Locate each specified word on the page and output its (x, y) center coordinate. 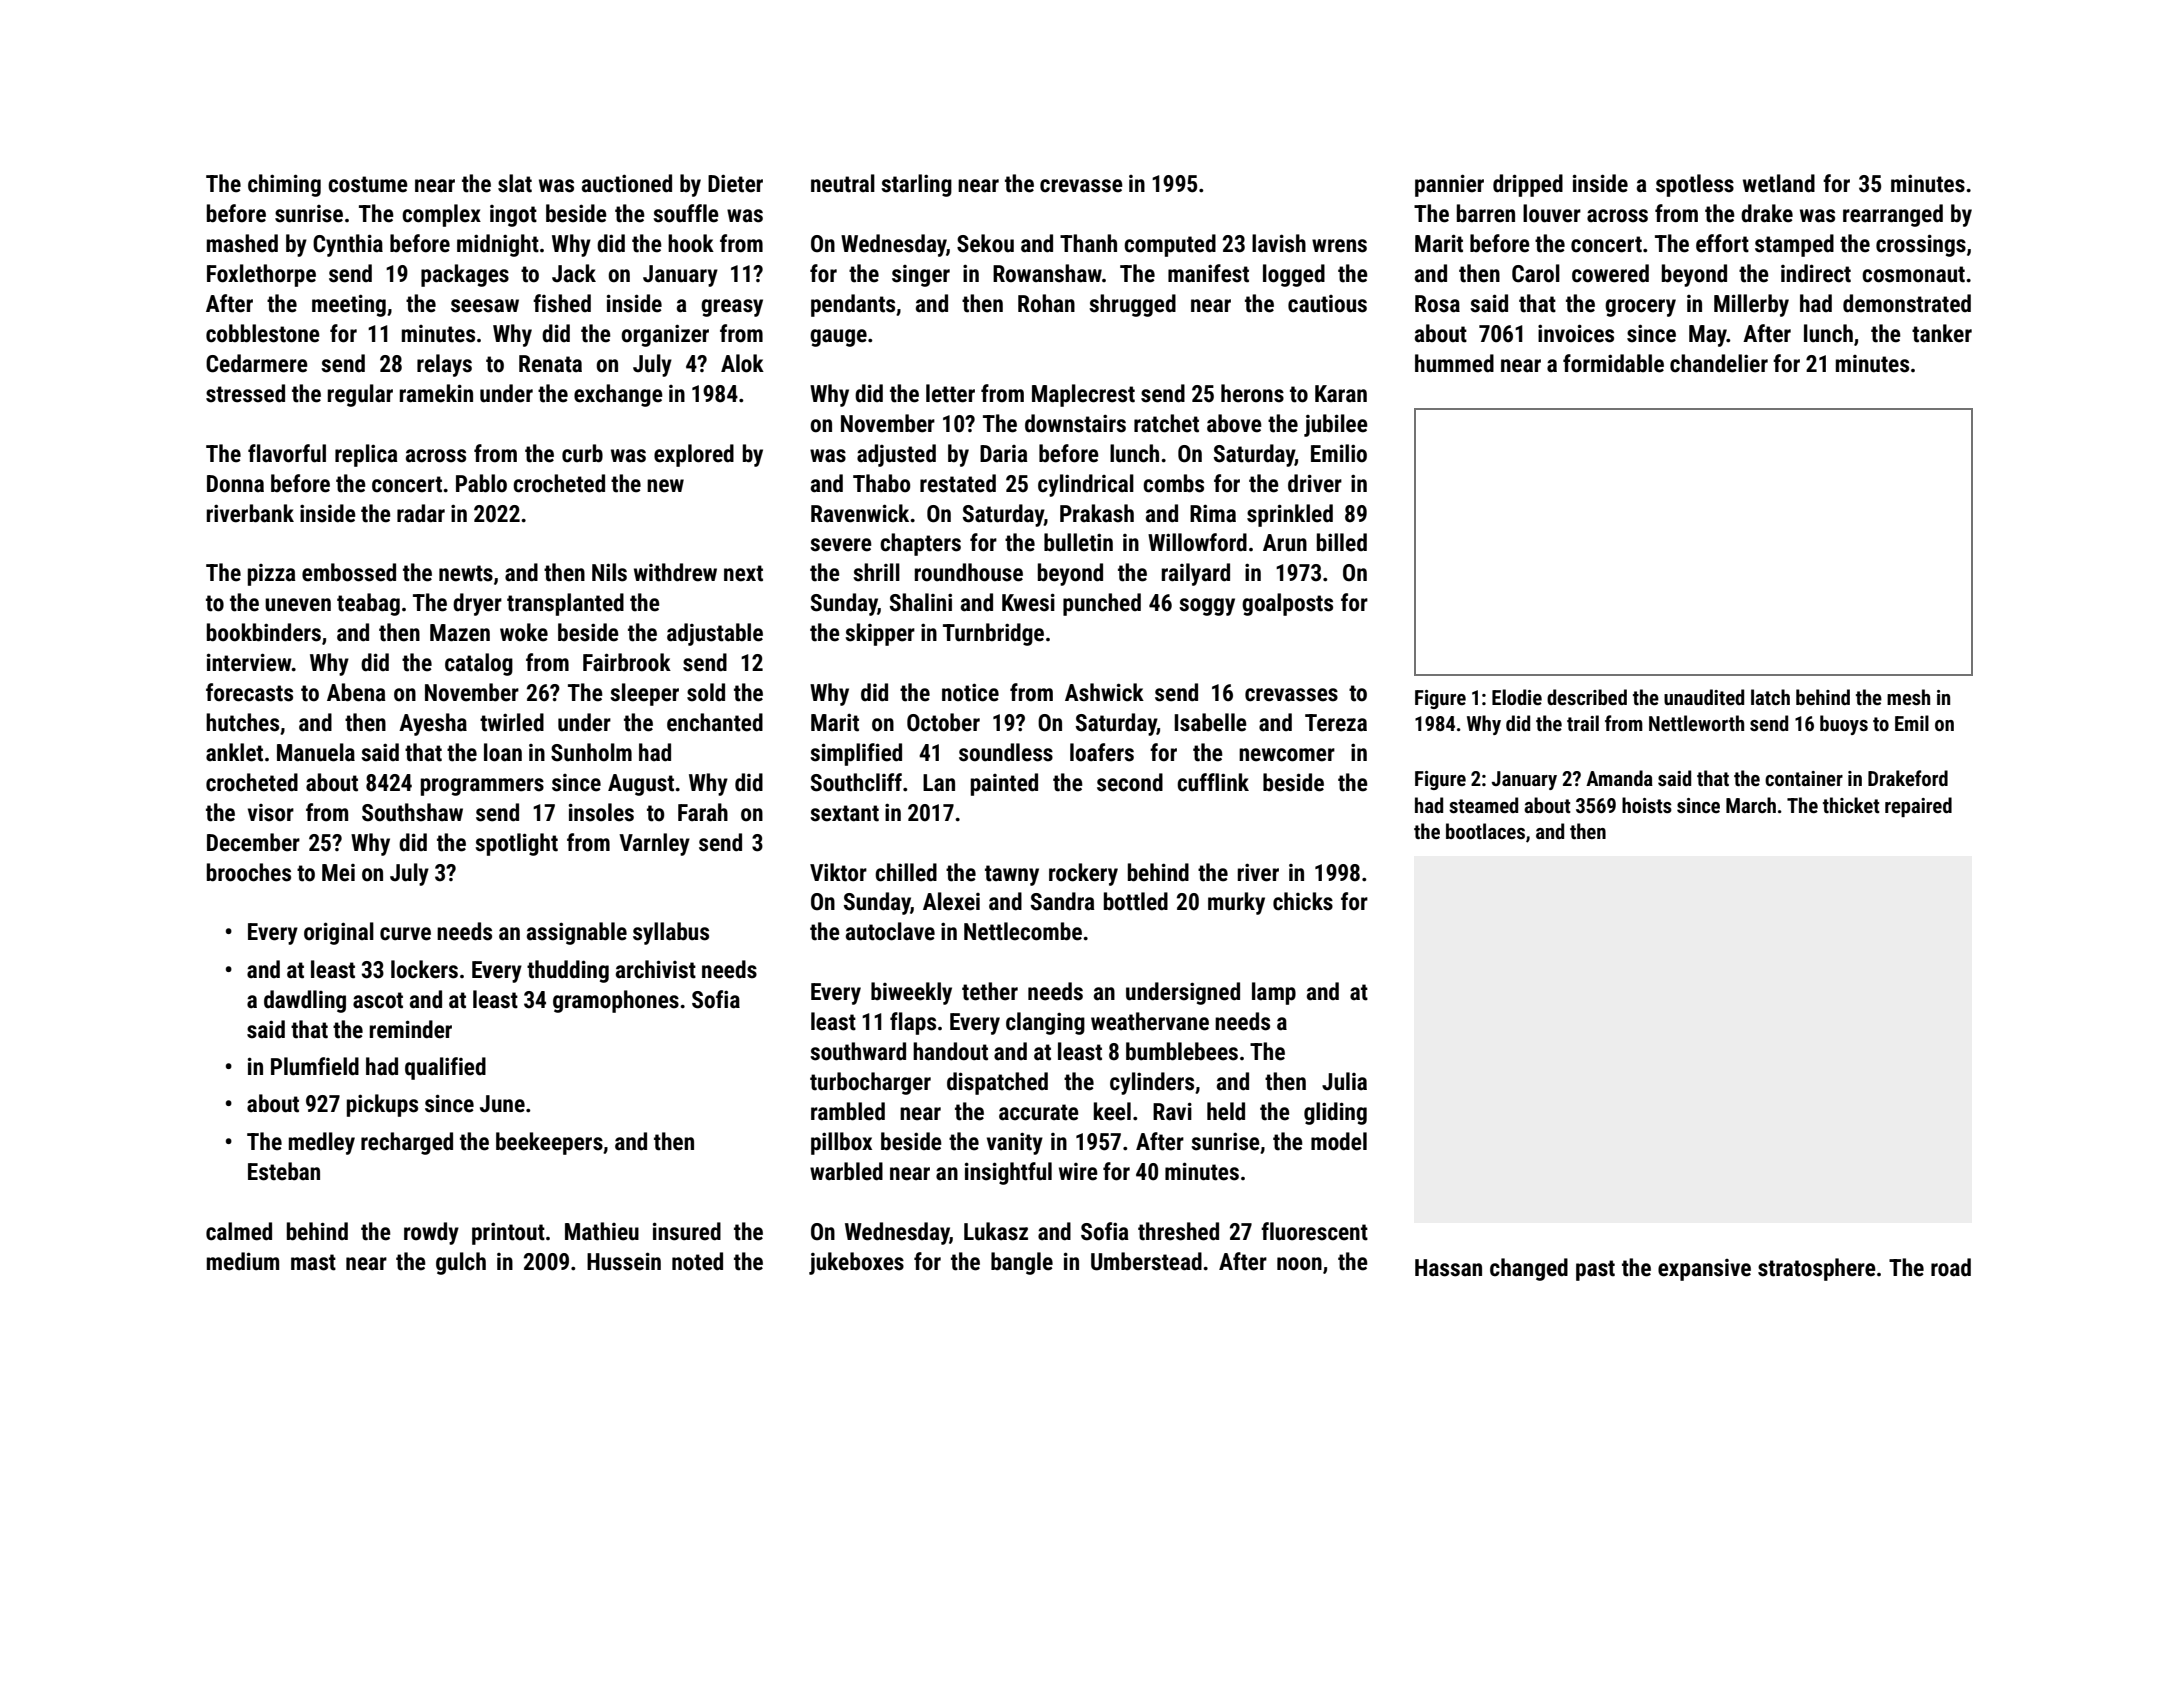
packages (465, 275)
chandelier (1719, 363)
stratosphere (1817, 1269)
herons (1252, 393)
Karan (1341, 394)
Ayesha (433, 724)
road (1951, 1267)
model (1339, 1141)
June (502, 1104)
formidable (1613, 363)
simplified (856, 754)
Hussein (624, 1261)
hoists (1647, 805)
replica (366, 455)
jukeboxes (856, 1263)
